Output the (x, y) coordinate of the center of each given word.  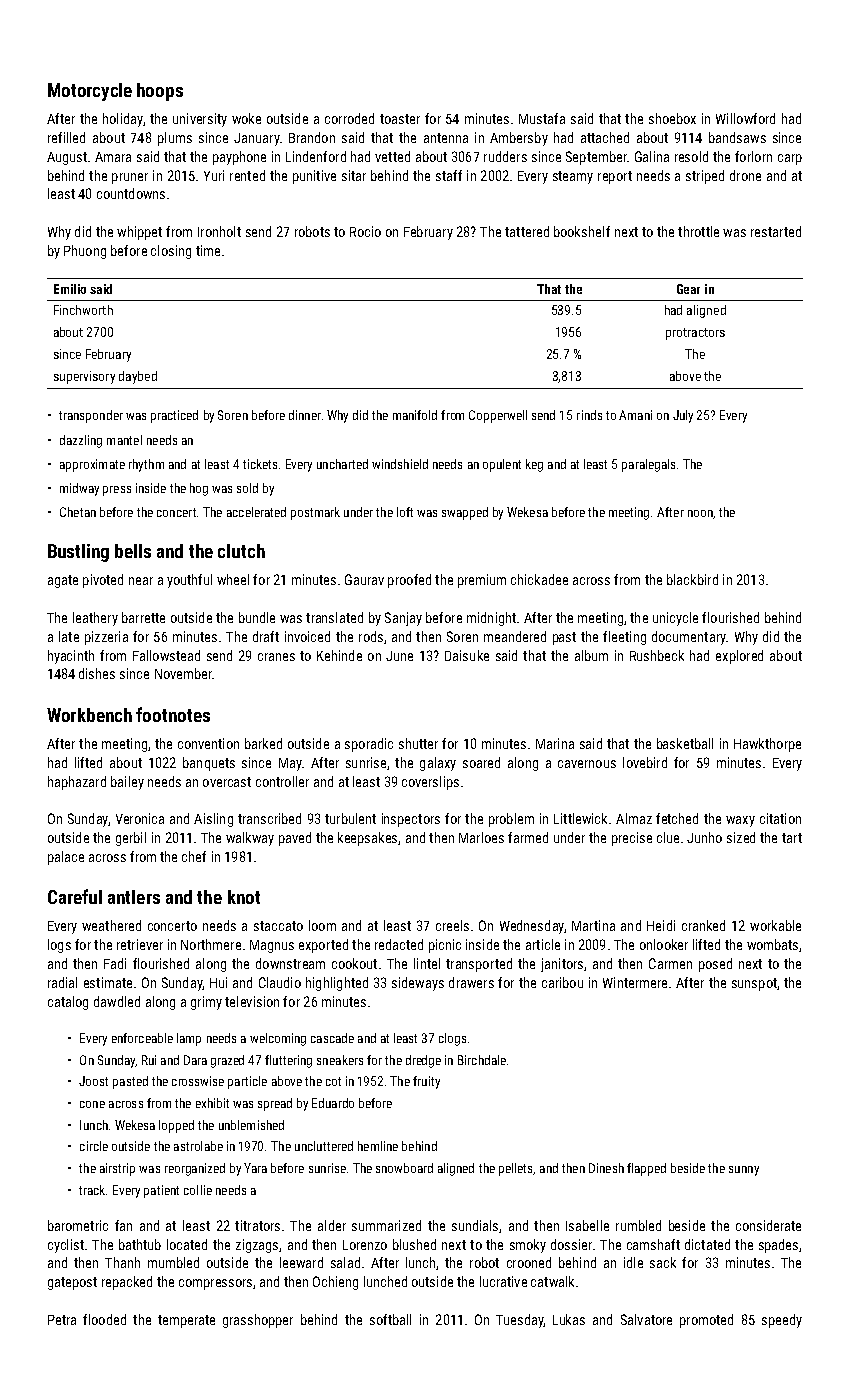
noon (700, 513)
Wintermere (635, 982)
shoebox (672, 118)
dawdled (117, 1001)
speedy (782, 1321)
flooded (104, 1319)
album (591, 655)
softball (390, 1319)
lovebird (645, 762)
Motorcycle (90, 92)
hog (199, 489)
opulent (502, 465)
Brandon (312, 137)
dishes (97, 673)
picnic (445, 946)
